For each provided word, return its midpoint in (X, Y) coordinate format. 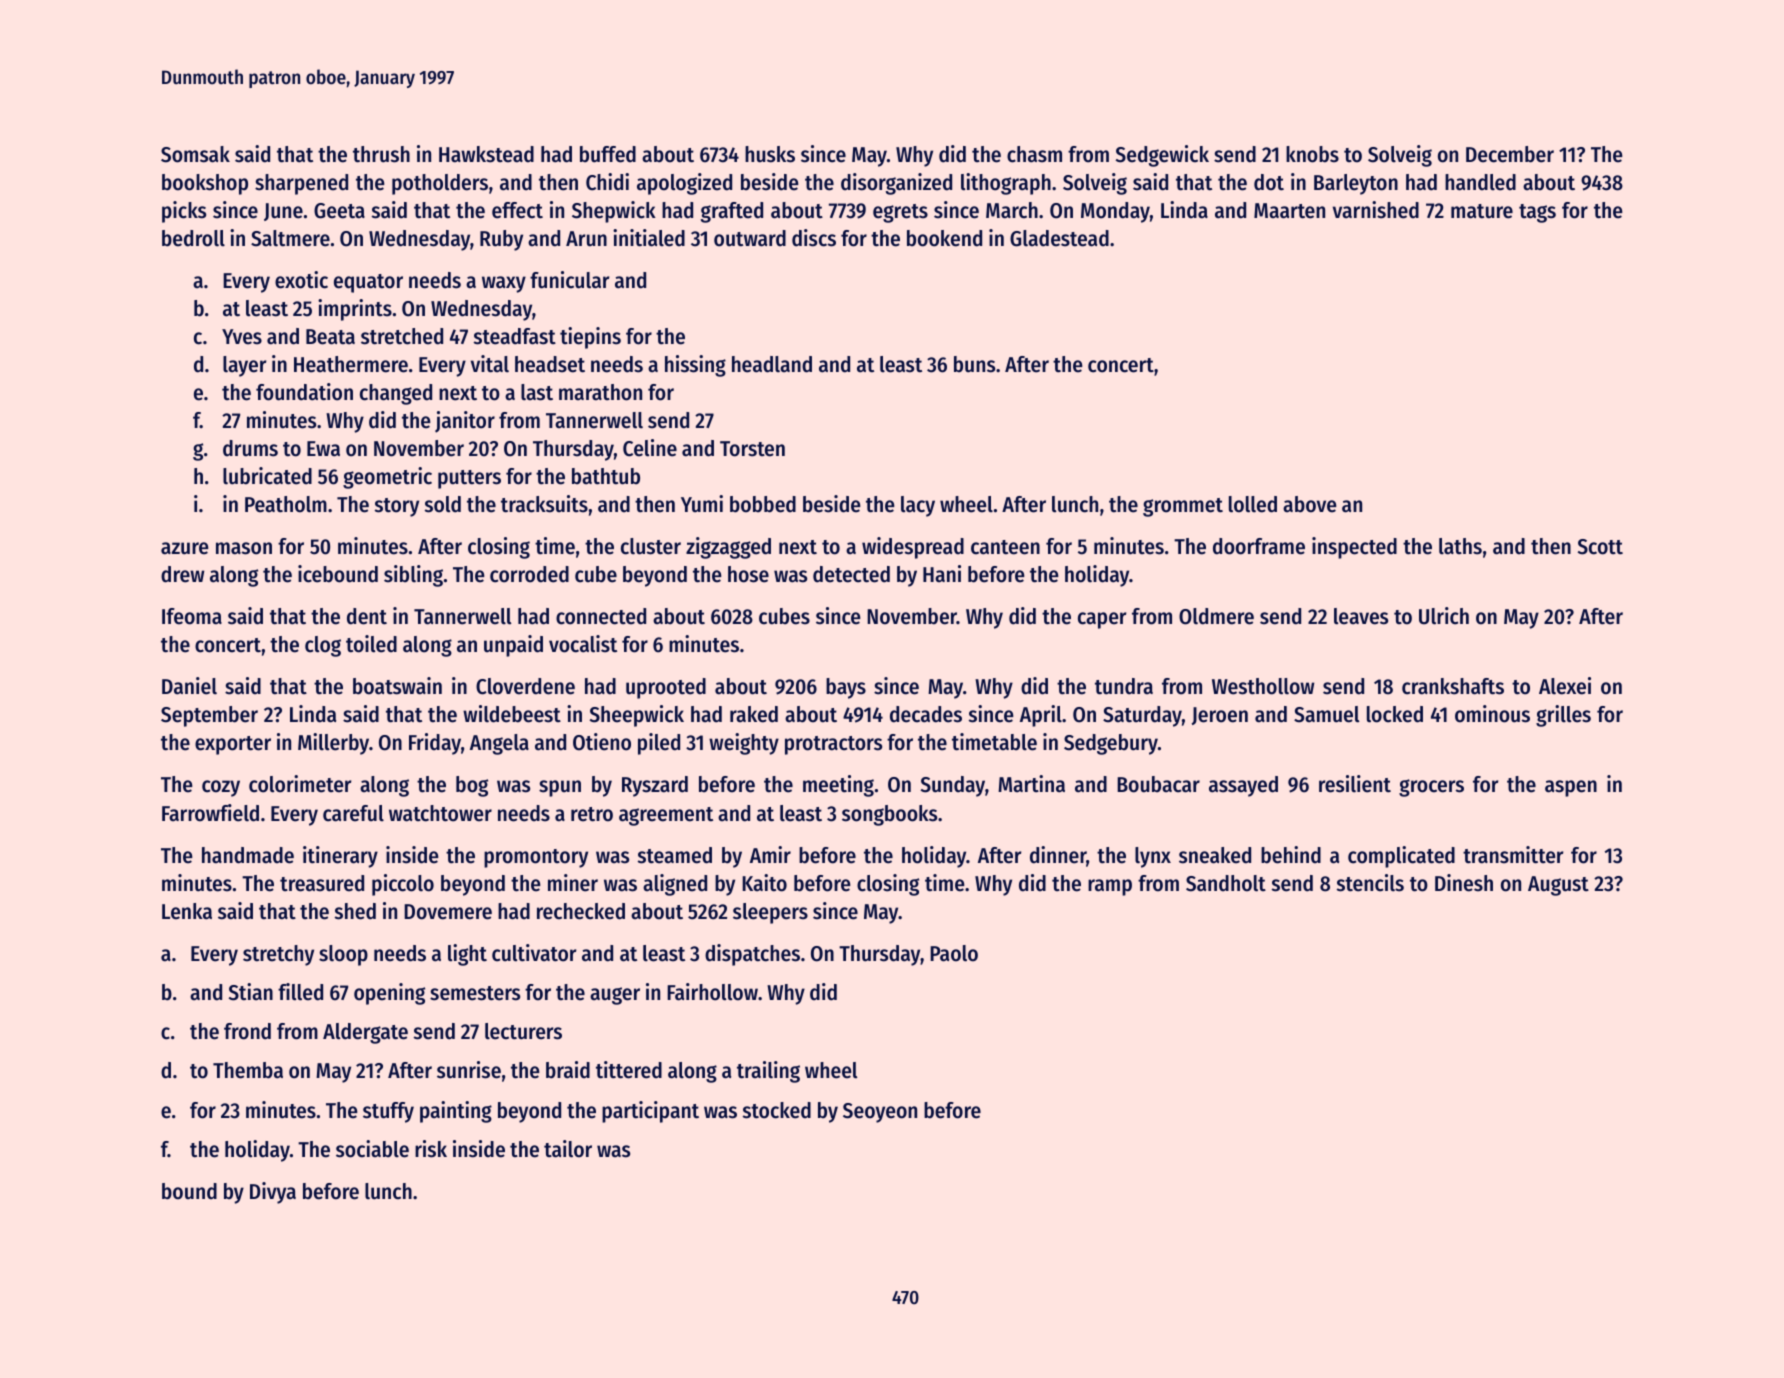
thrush (381, 154)
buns (974, 364)
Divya (273, 1193)
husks (770, 154)
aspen (1571, 788)
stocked (777, 1110)
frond (247, 1031)
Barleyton (1356, 184)
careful (353, 813)
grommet (1183, 507)
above (1309, 504)
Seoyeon (880, 1113)
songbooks (889, 815)
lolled (1253, 504)
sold (443, 504)
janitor (465, 422)
